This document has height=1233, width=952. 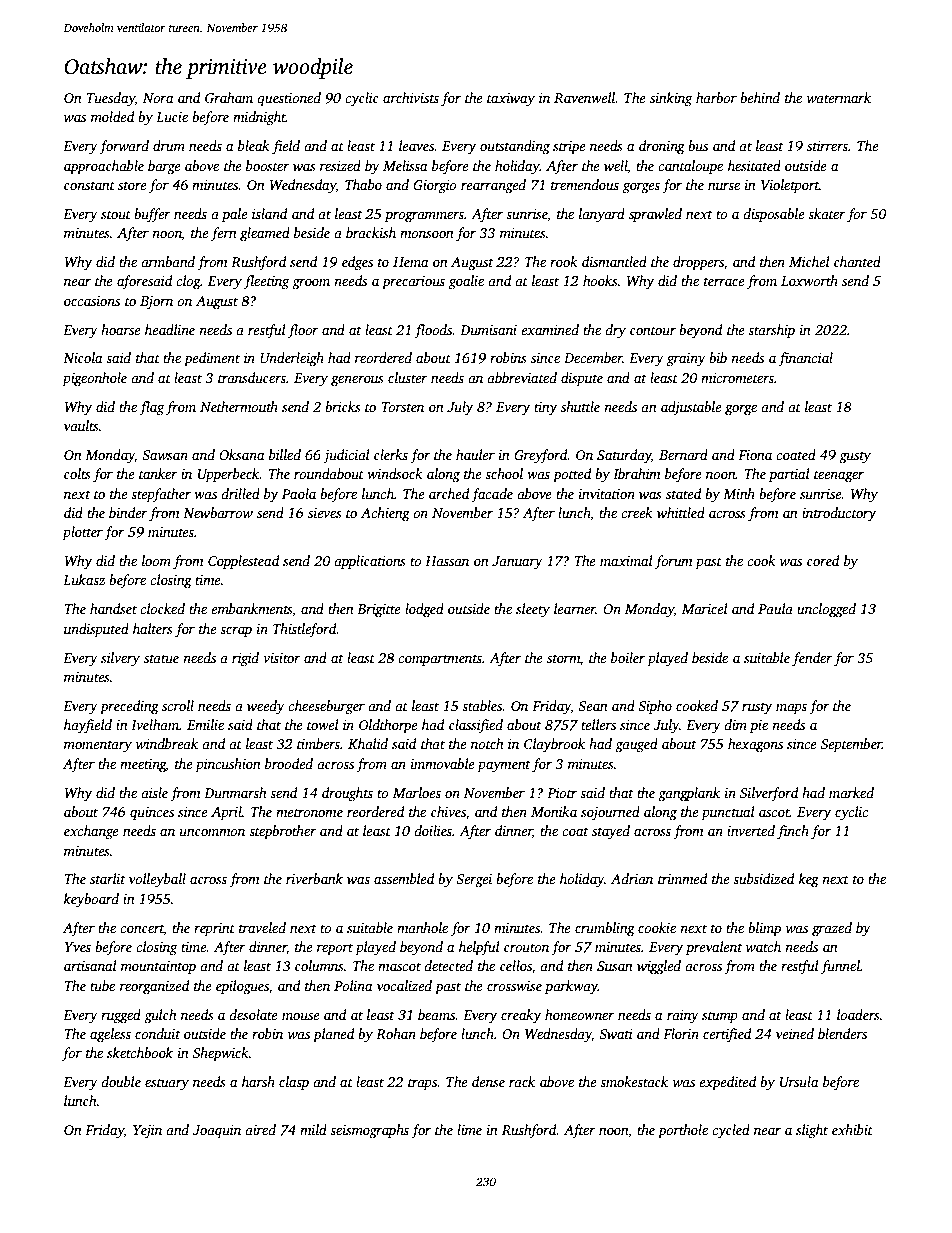 What do you see at coordinates (84, 579) in the document?
I see `Lukasz` at bounding box center [84, 579].
